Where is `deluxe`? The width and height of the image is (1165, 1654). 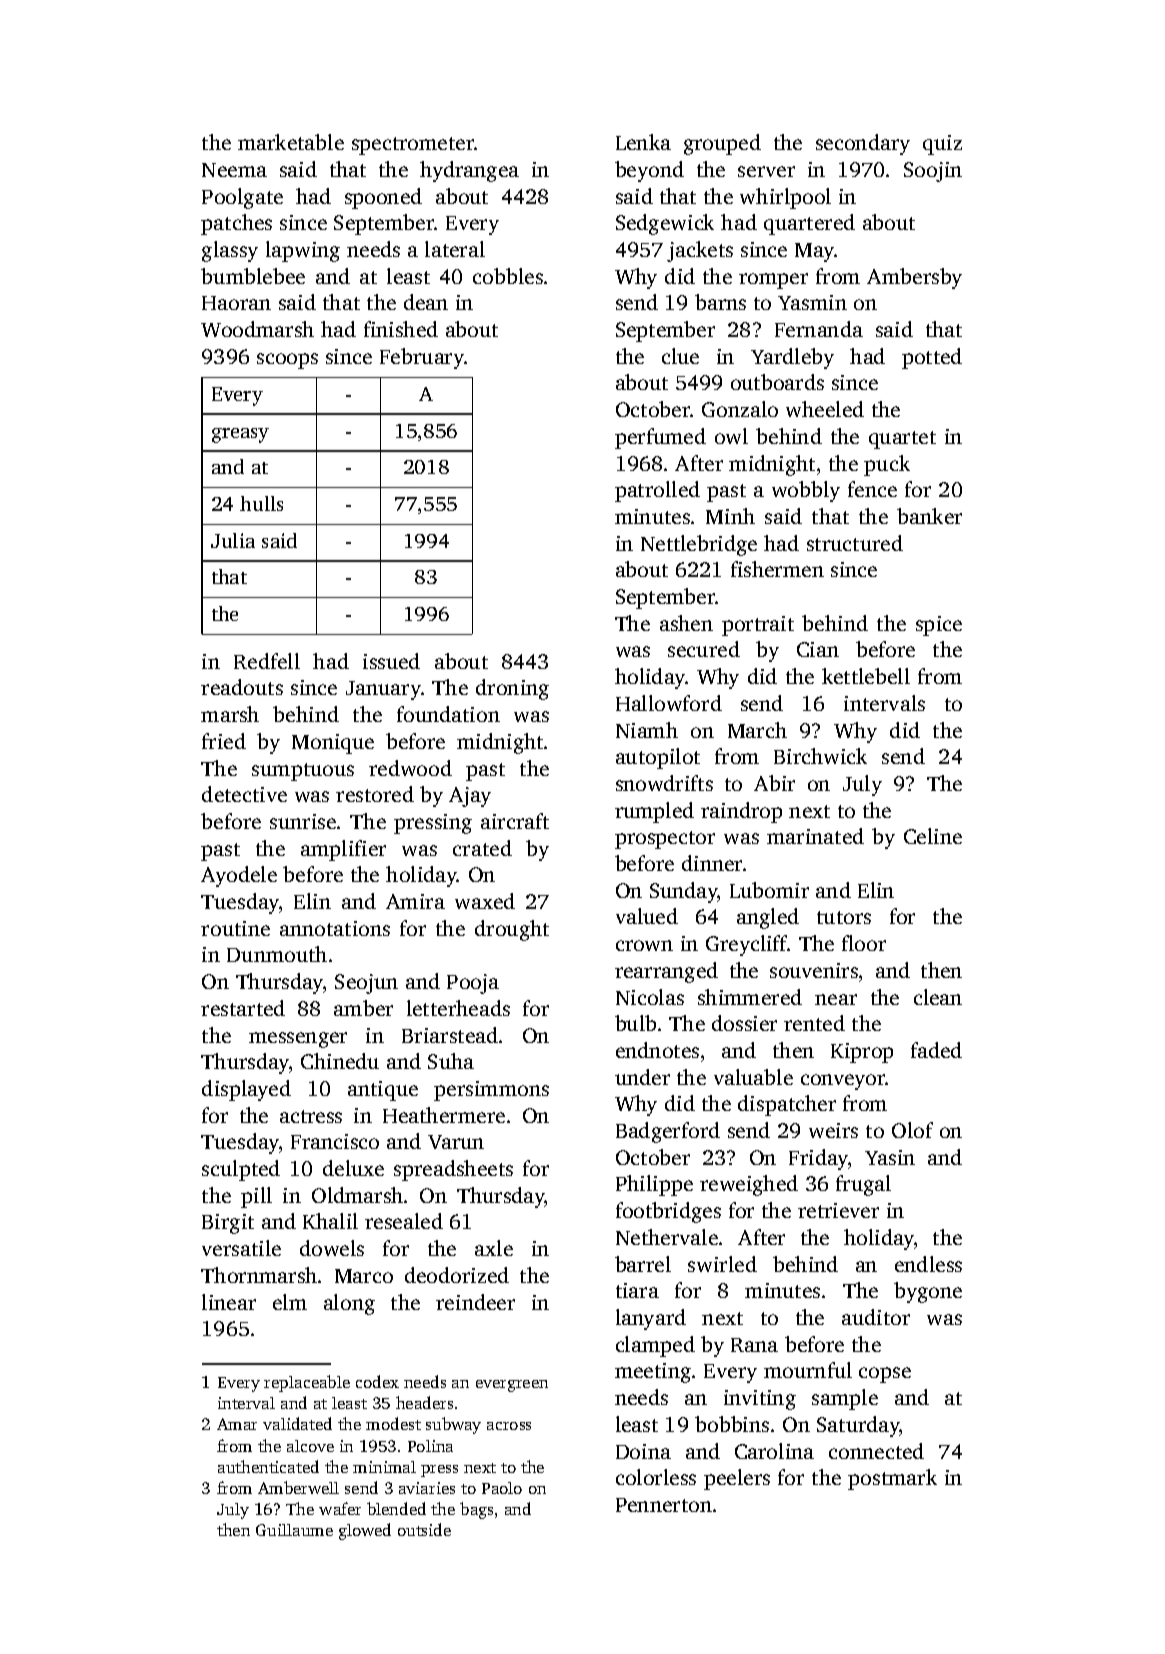
deluxe is located at coordinates (353, 1168).
